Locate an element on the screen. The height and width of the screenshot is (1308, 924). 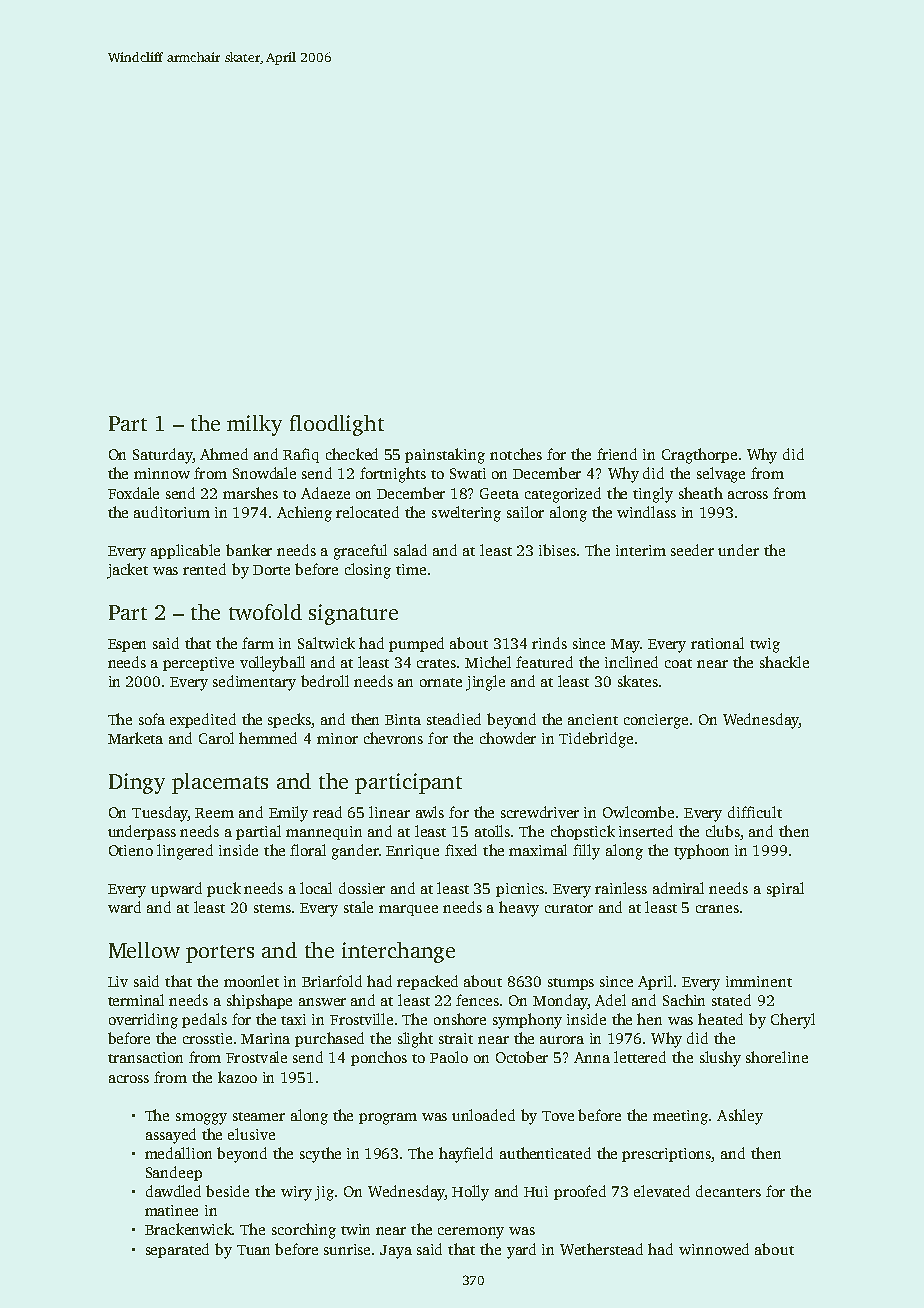
seeder is located at coordinates (692, 550).
